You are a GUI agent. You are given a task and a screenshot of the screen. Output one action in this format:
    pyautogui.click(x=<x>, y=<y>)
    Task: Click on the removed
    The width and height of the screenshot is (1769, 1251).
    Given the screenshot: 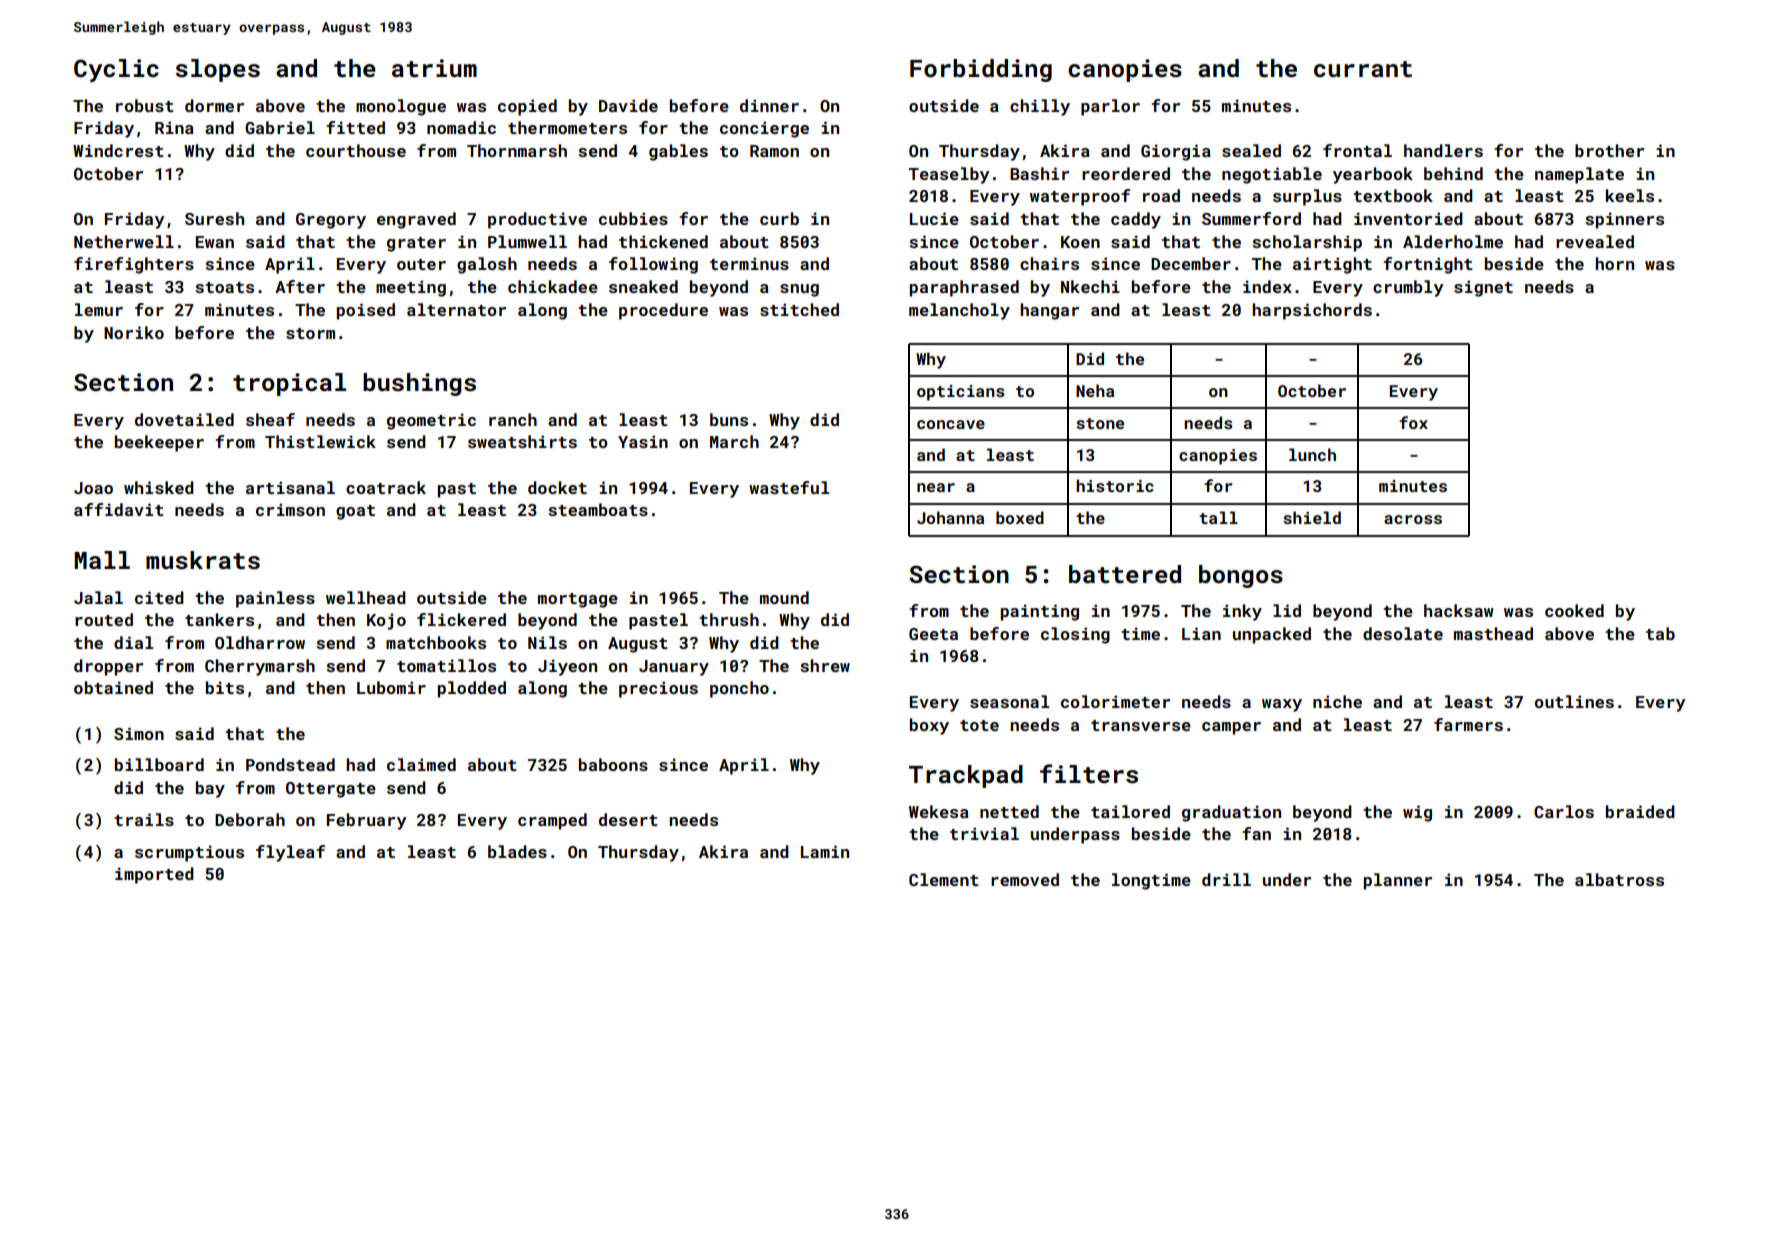 What is the action you would take?
    pyautogui.click(x=1025, y=879)
